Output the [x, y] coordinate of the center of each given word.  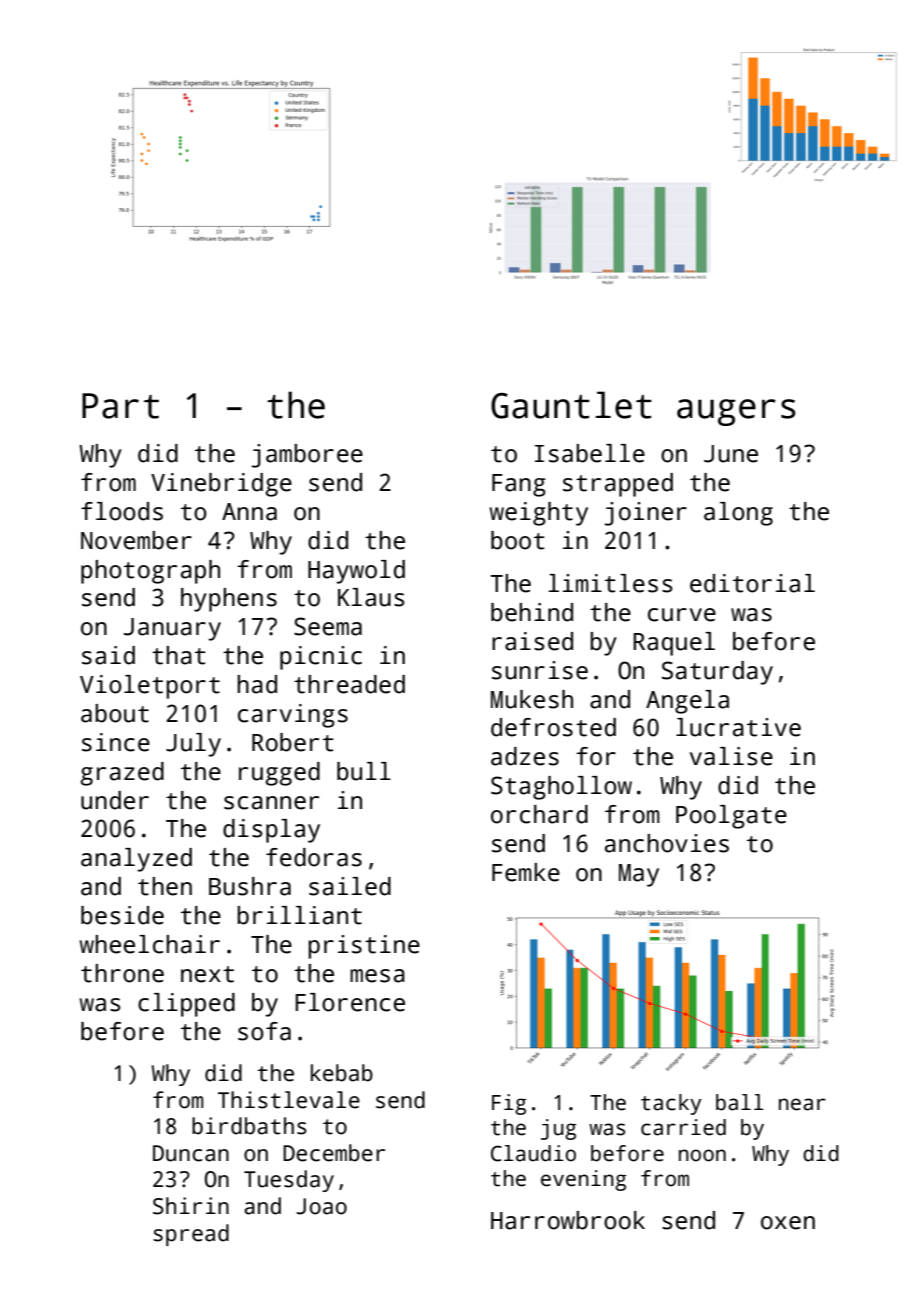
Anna [249, 512]
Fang [519, 485]
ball [740, 1102]
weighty [538, 514]
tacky [671, 1104]
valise [731, 756]
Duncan [191, 1153]
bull [364, 771]
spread [191, 1235]
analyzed [136, 860]
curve [682, 615]
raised [532, 641]
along [738, 514]
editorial [752, 583]
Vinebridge [221, 485]
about [115, 713]
